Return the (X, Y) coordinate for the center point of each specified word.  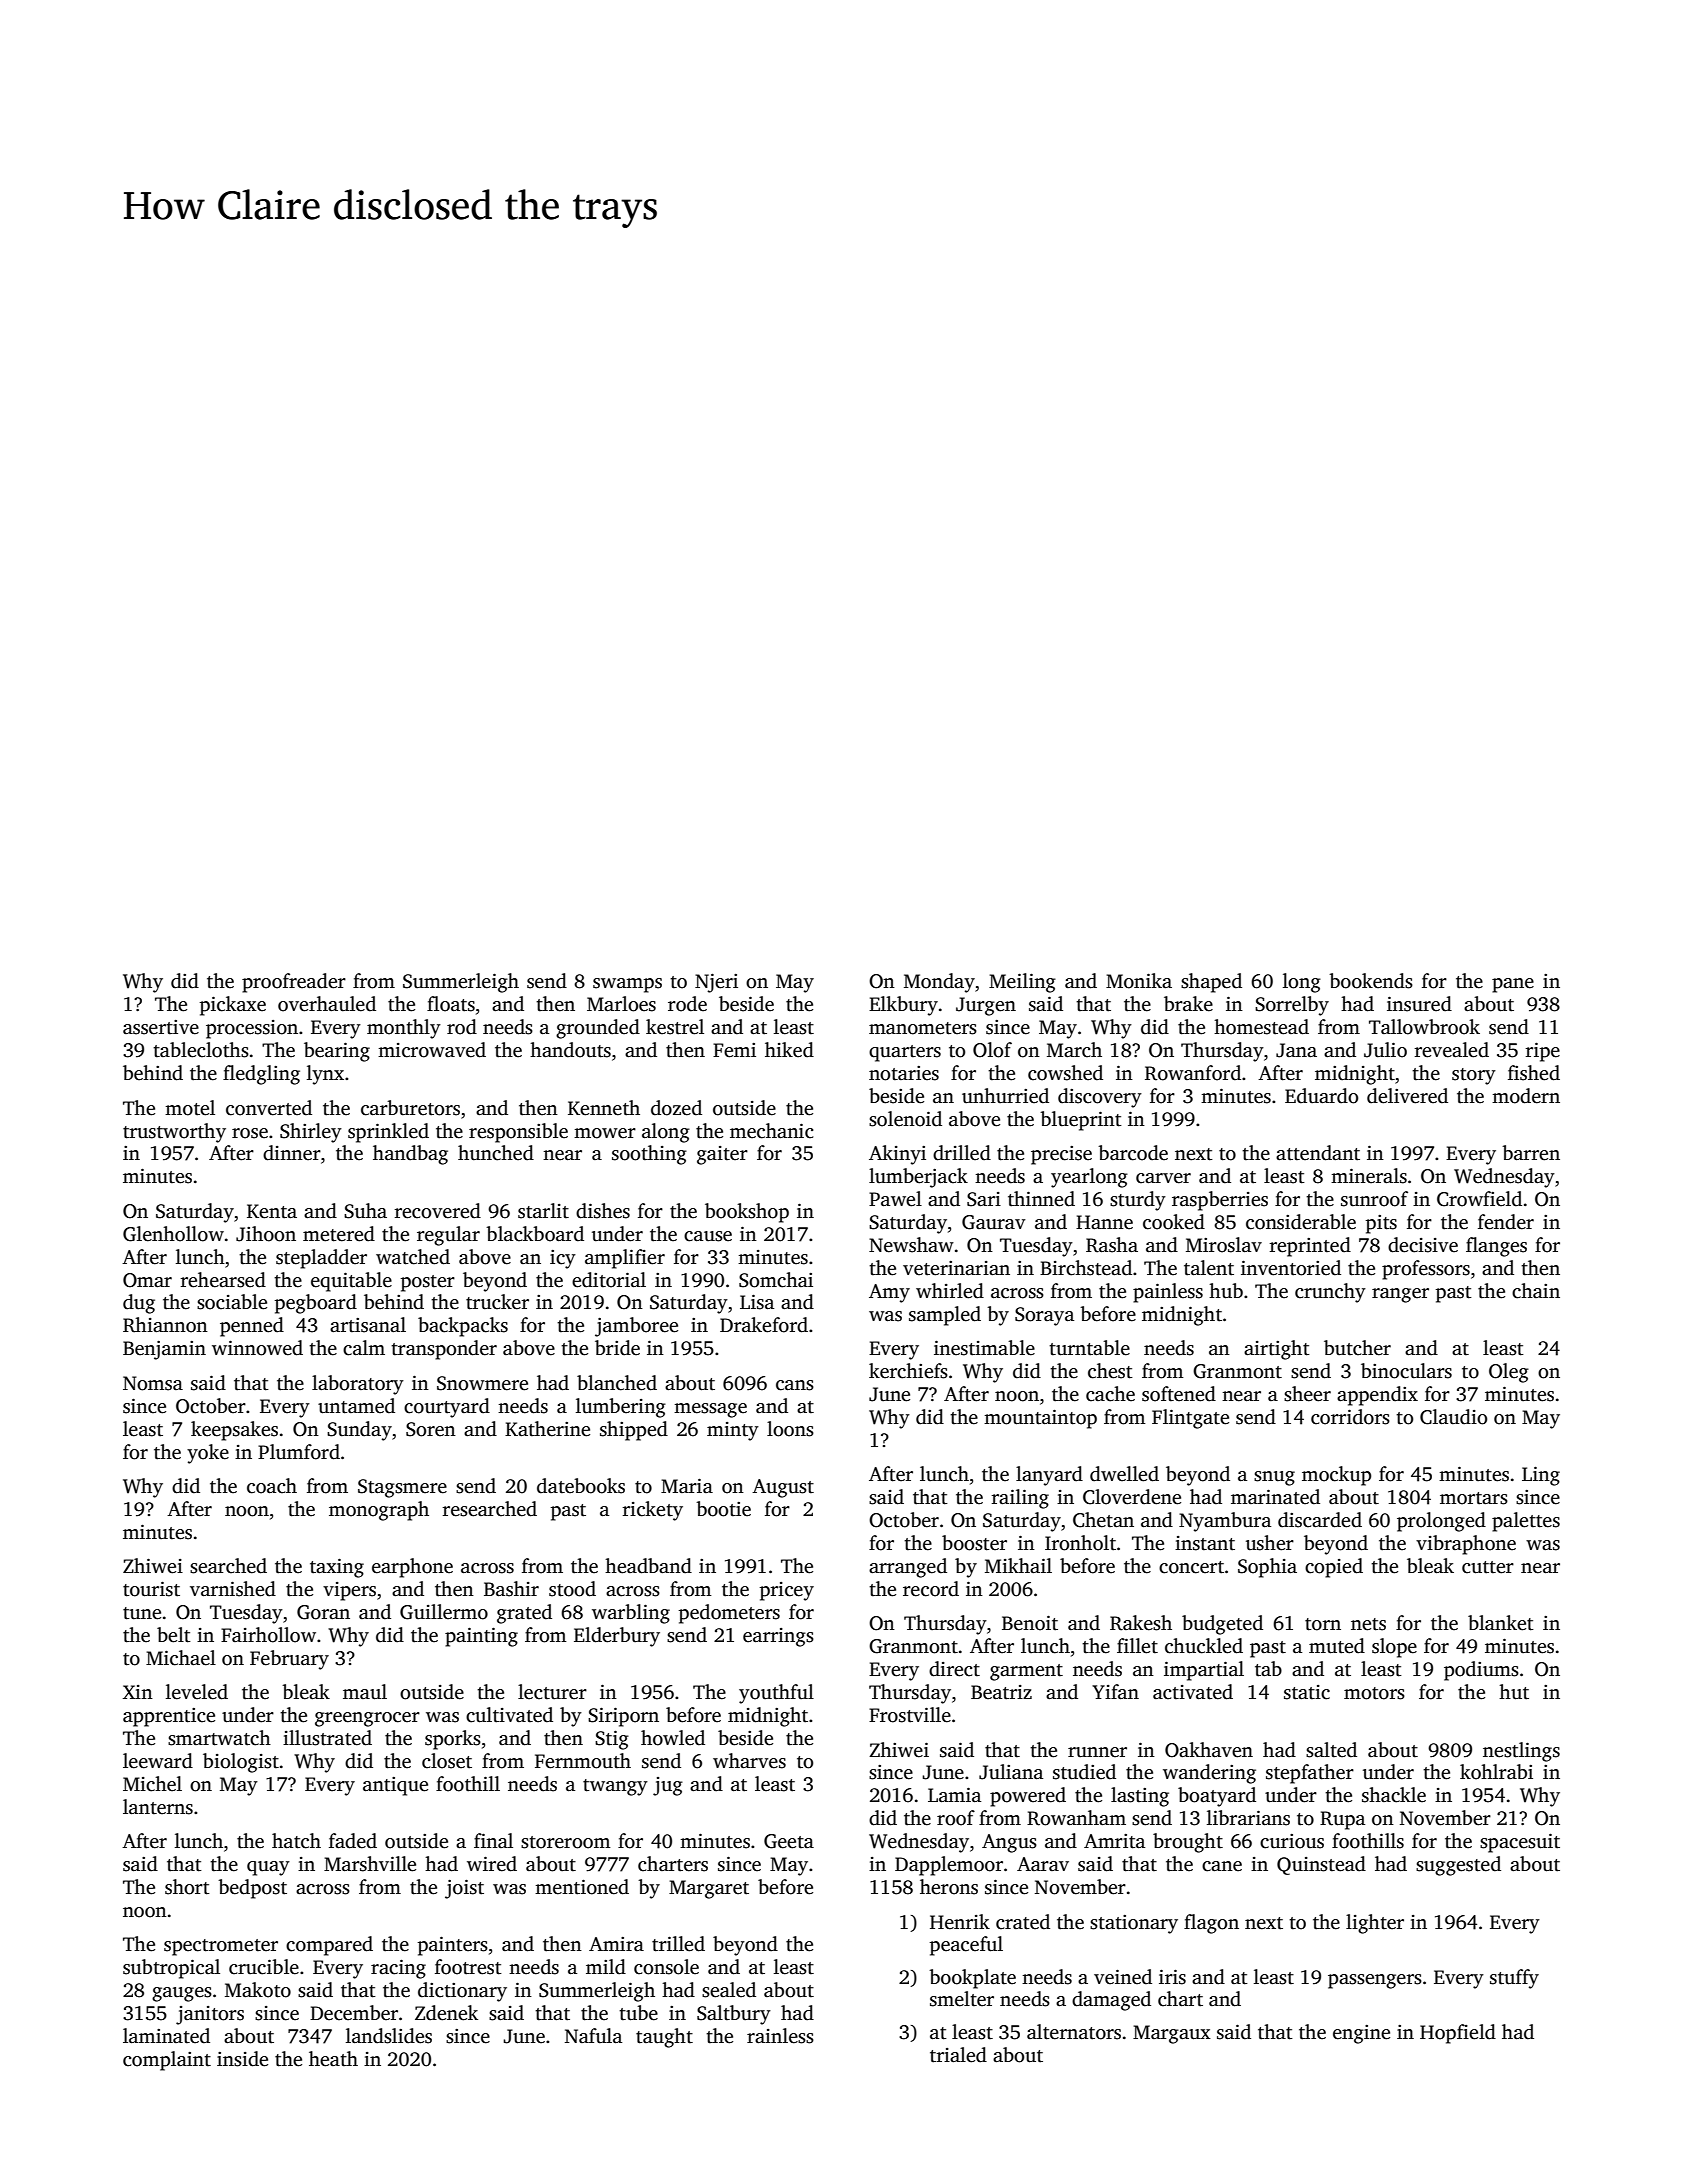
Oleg (1509, 1373)
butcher (1357, 1348)
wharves (749, 1761)
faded (353, 1841)
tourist (151, 1589)
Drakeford (764, 1325)
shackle (1394, 1795)
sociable (232, 1302)
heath (333, 2059)
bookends (1371, 981)
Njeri (716, 983)
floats (451, 1004)
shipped (634, 1431)
